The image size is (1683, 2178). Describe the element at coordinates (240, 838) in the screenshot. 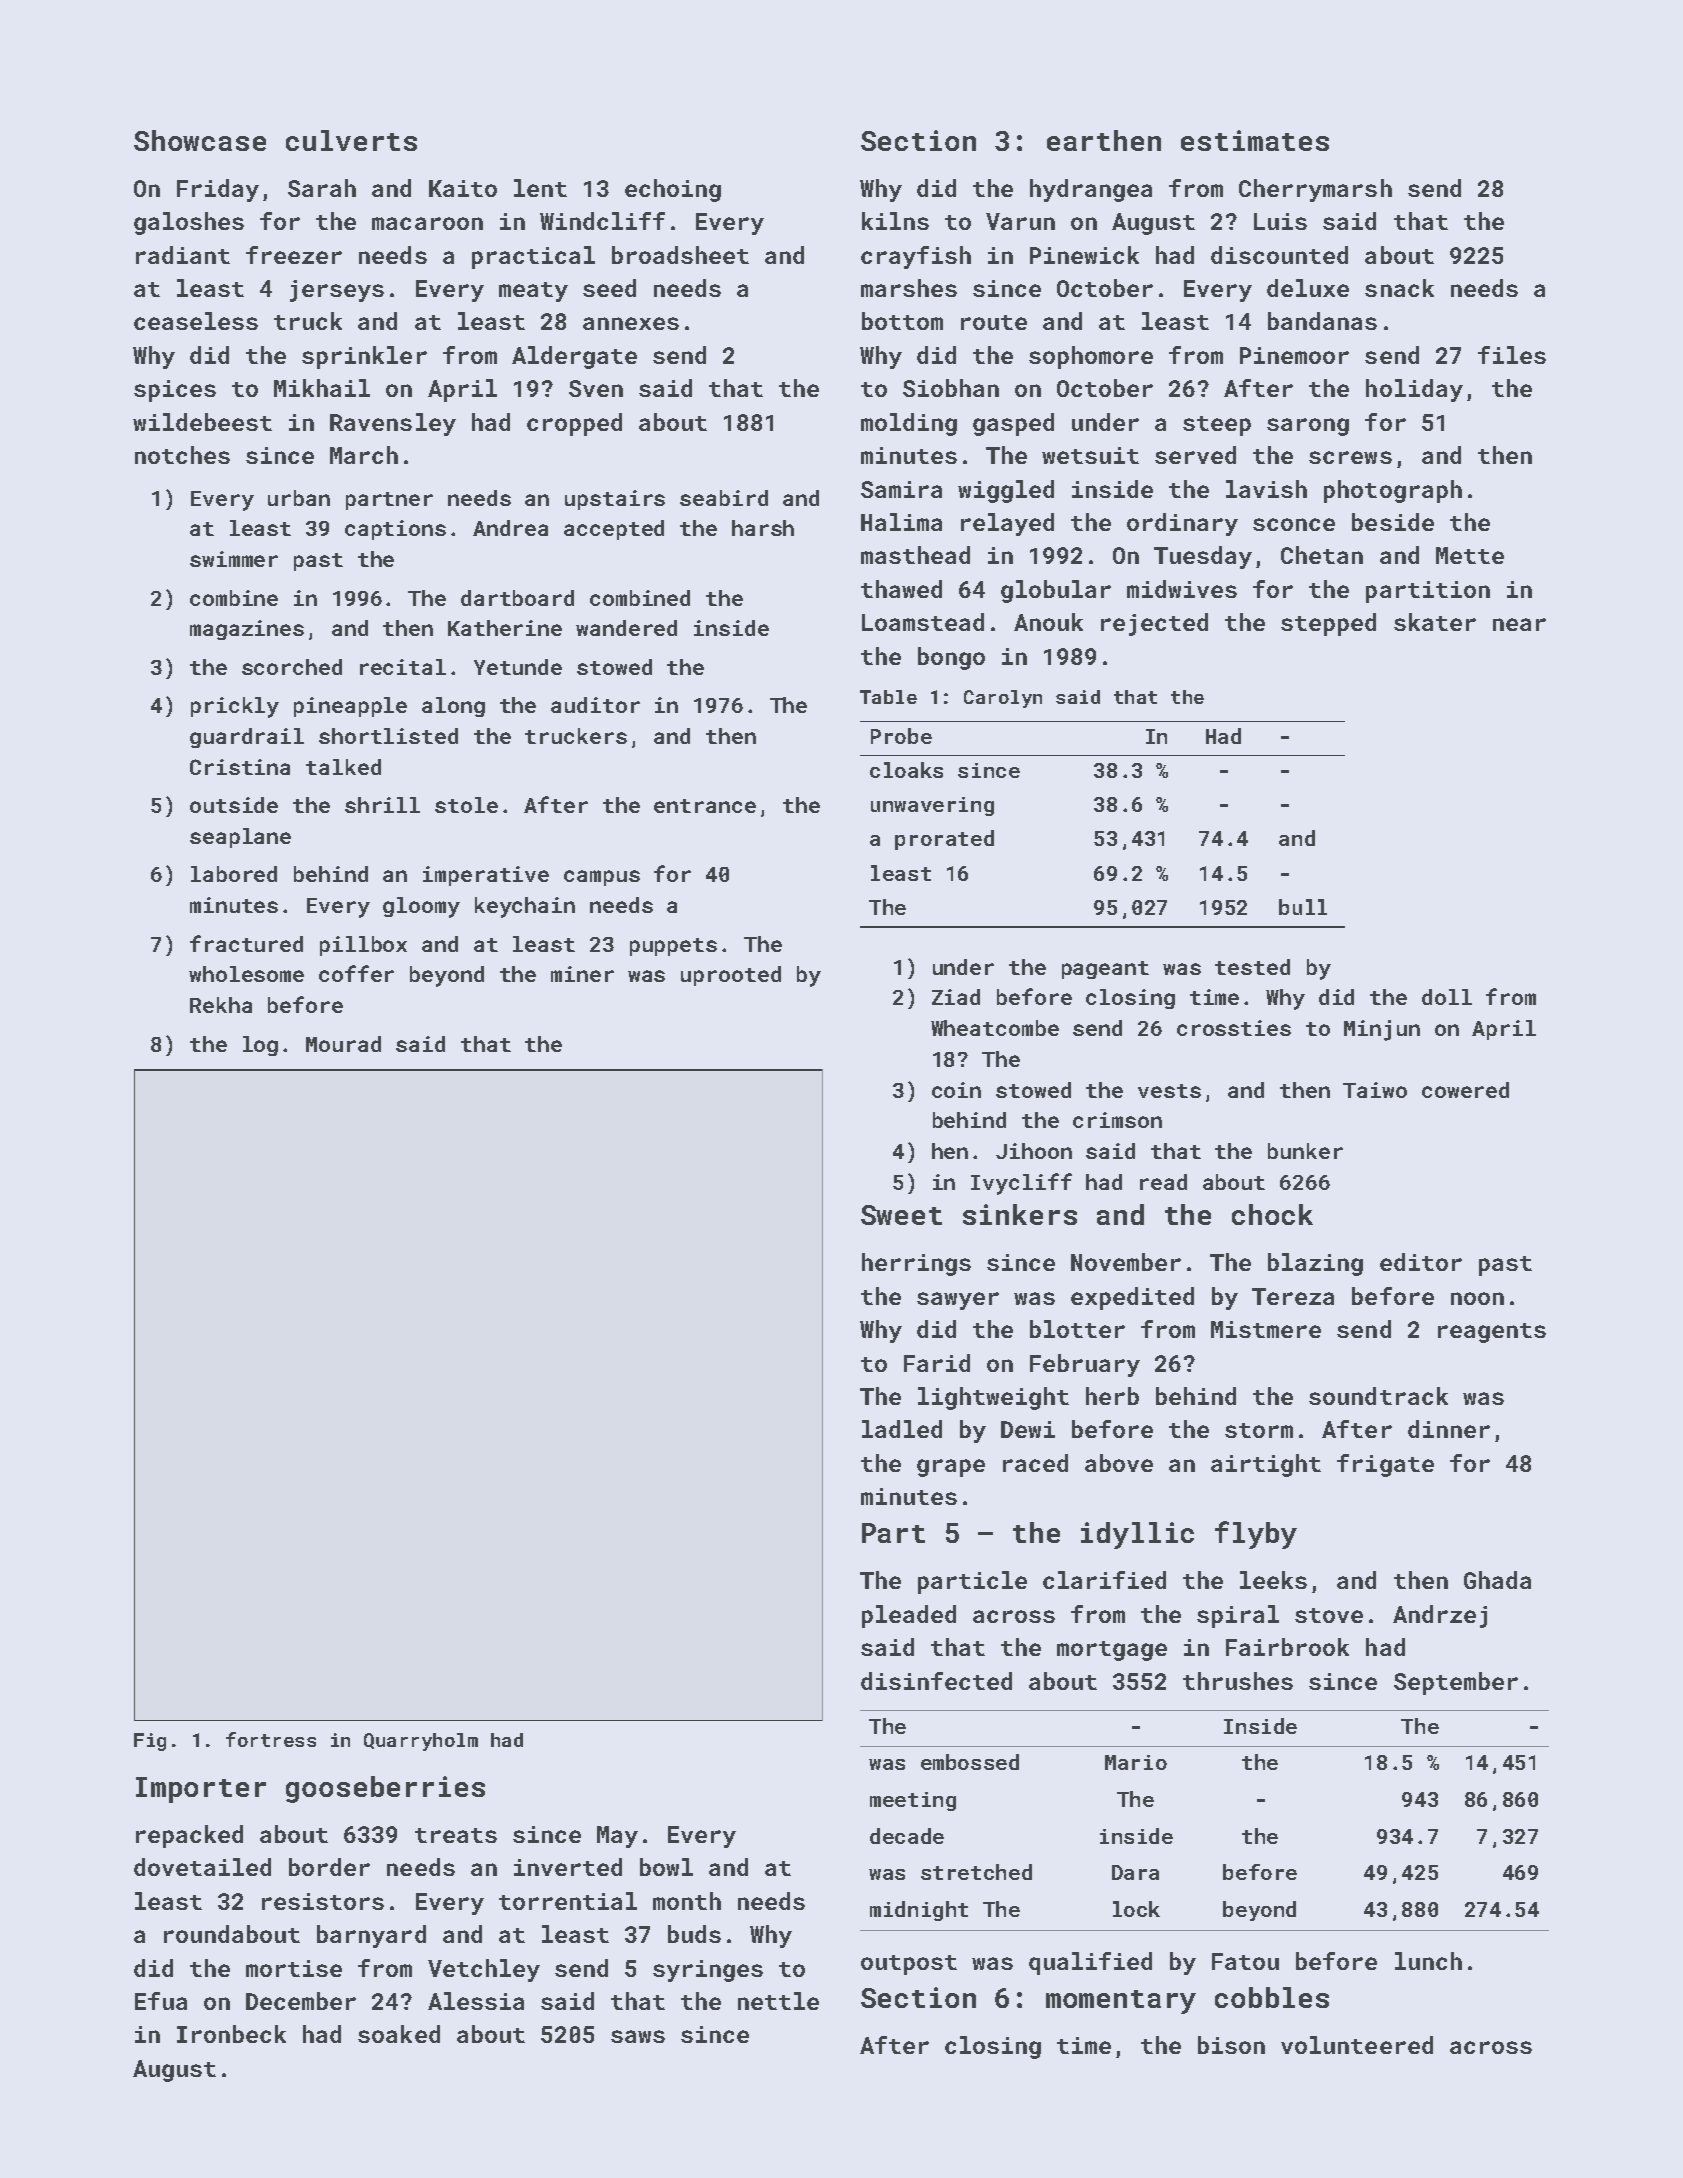

I see `seaplane` at that location.
